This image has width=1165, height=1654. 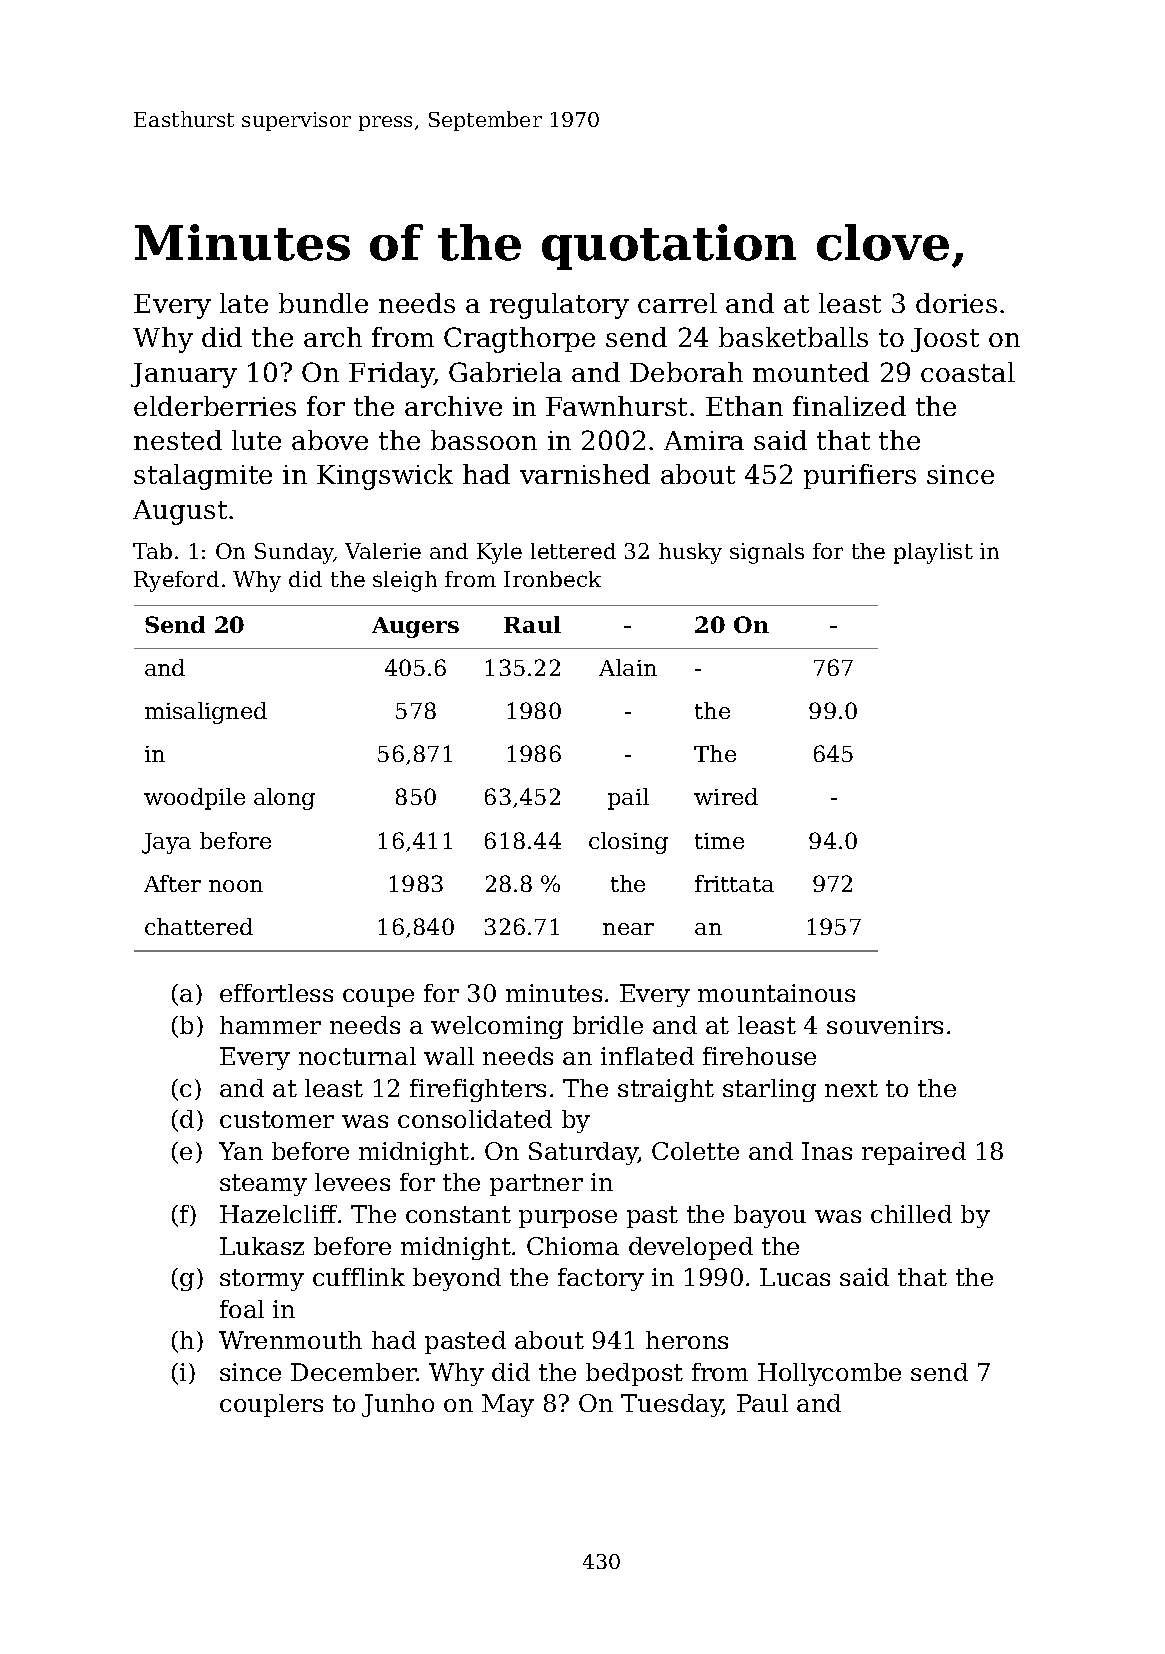 What do you see at coordinates (968, 372) in the image?
I see `coastal` at bounding box center [968, 372].
